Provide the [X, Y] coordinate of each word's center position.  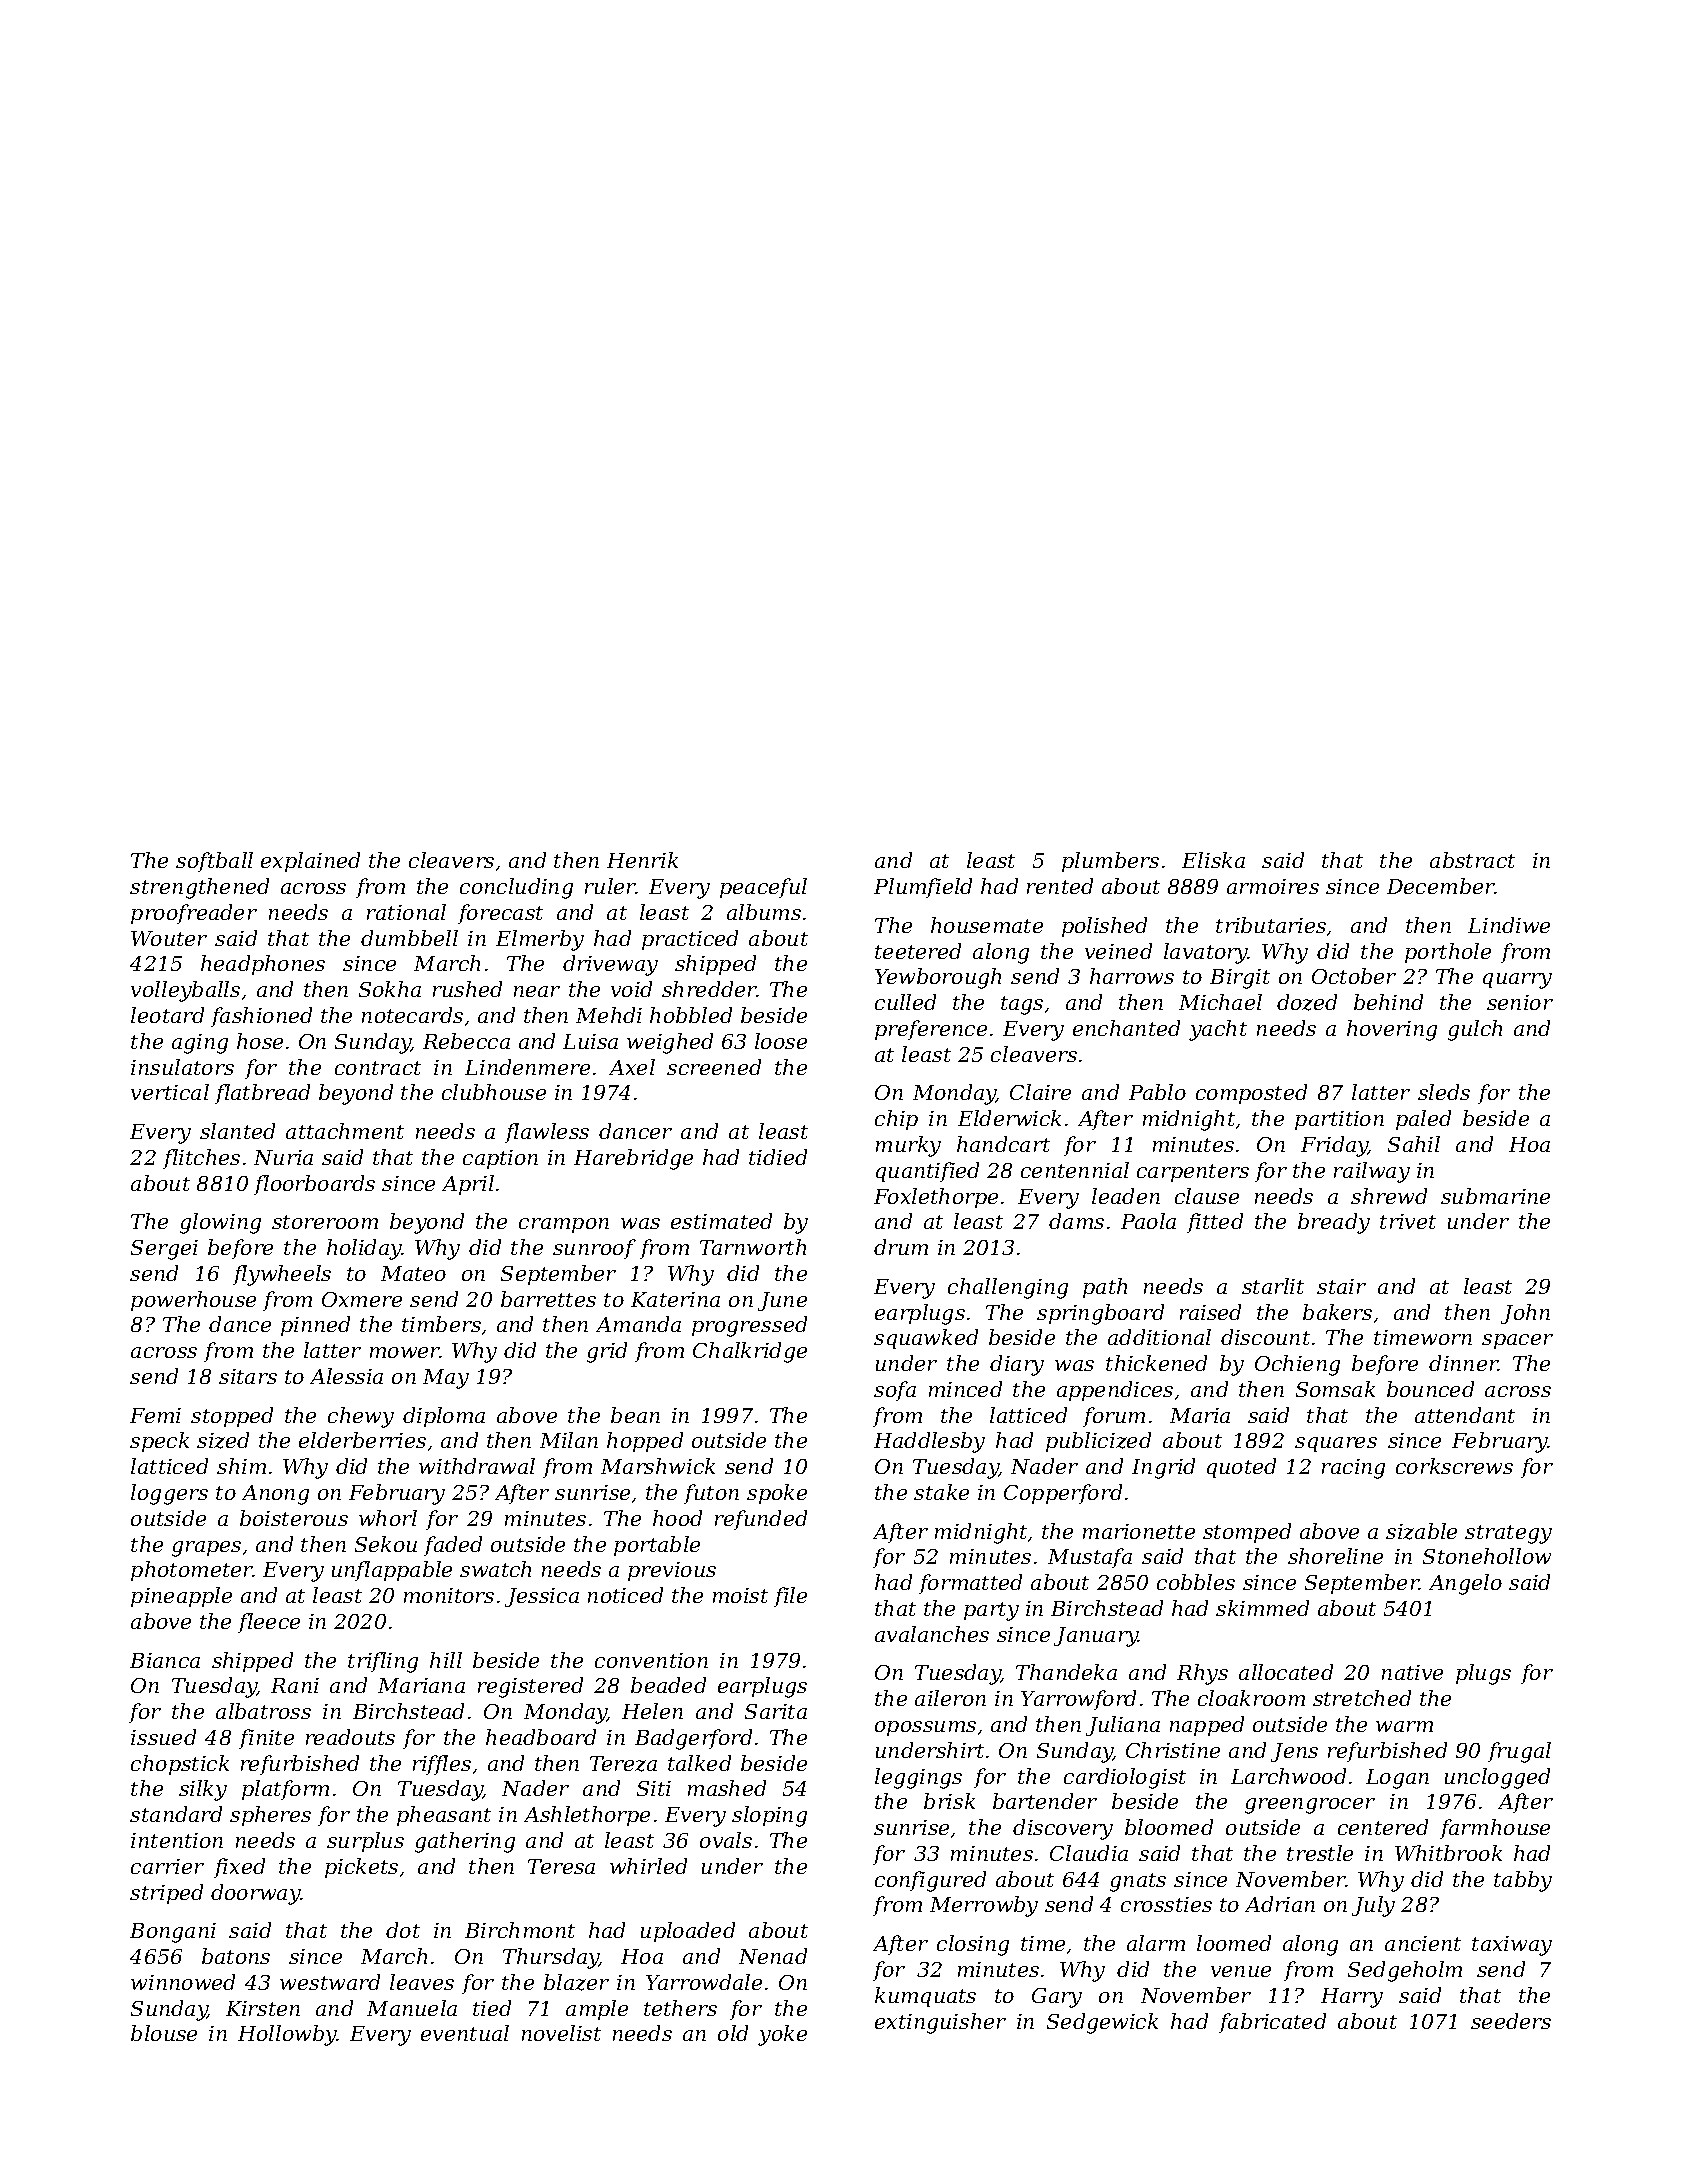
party [991, 1611]
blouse [164, 2033]
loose [781, 1041]
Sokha [390, 989]
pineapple [181, 1597]
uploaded [688, 1932]
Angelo [1465, 1584]
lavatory [1206, 953]
